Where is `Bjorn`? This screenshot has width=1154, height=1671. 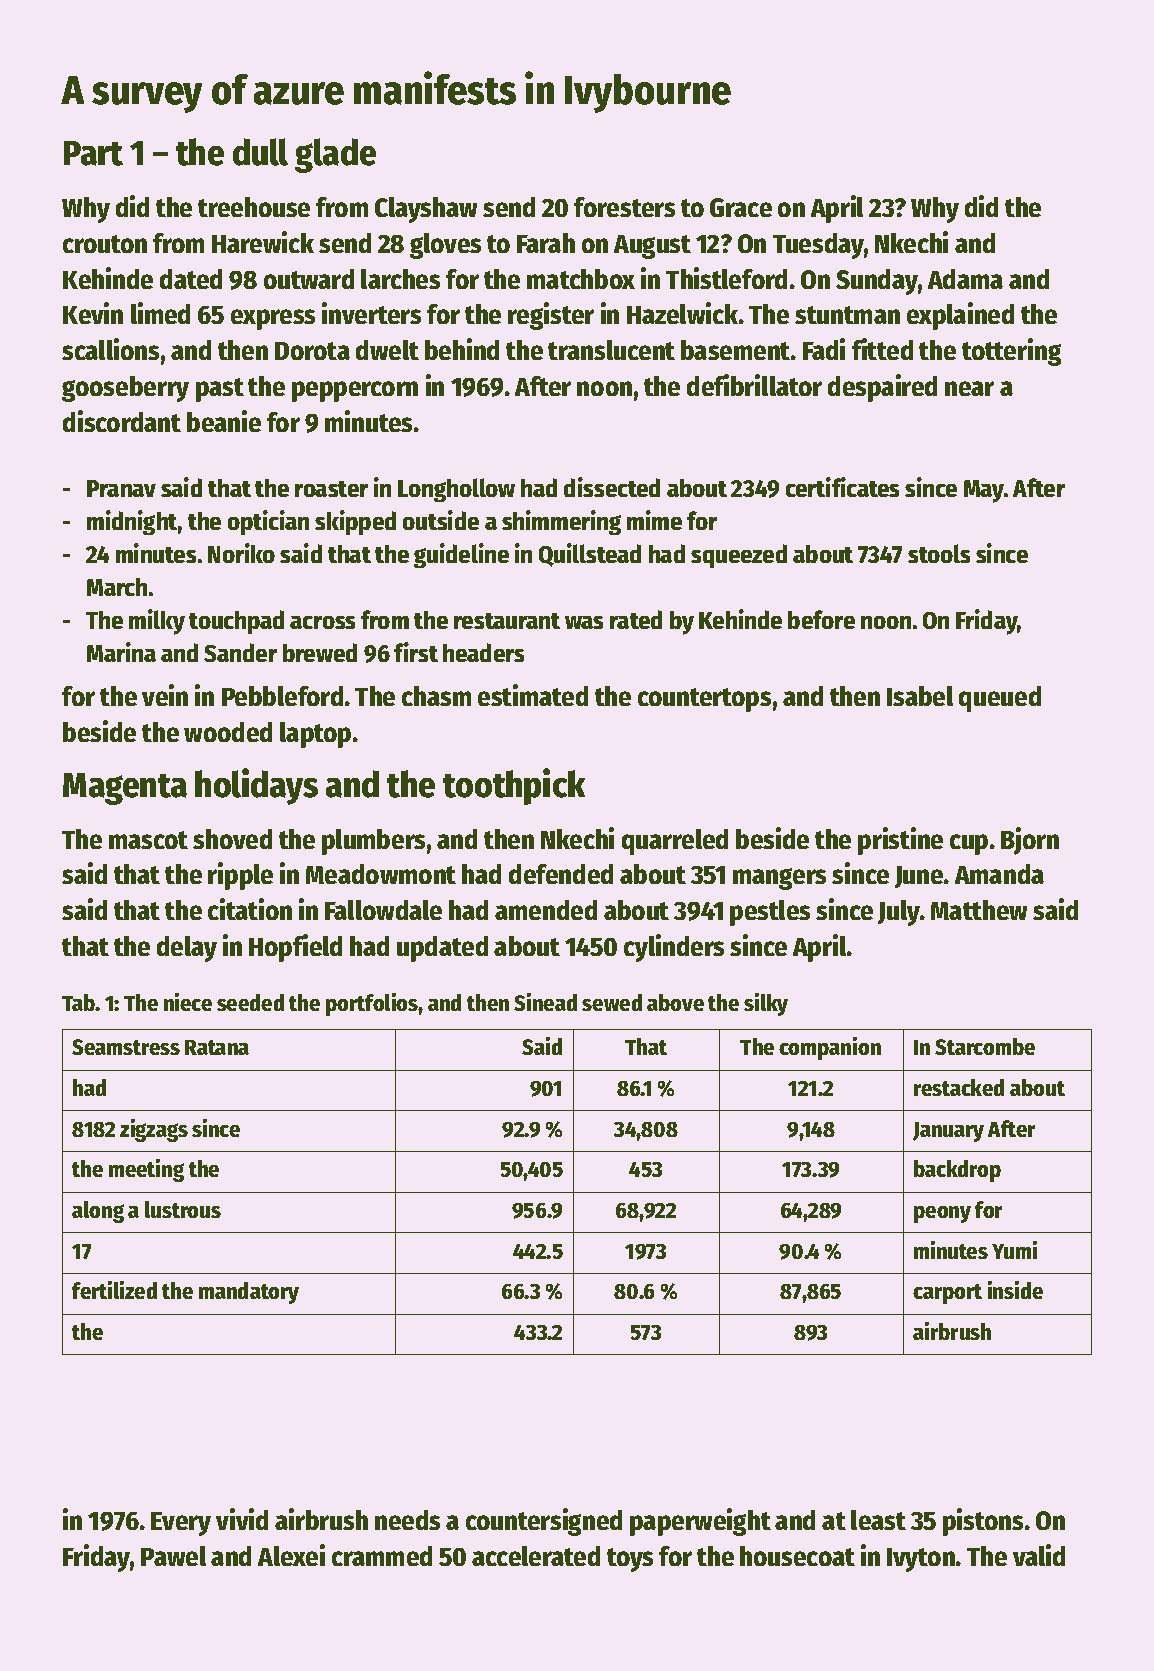
Bjorn is located at coordinates (1030, 841).
